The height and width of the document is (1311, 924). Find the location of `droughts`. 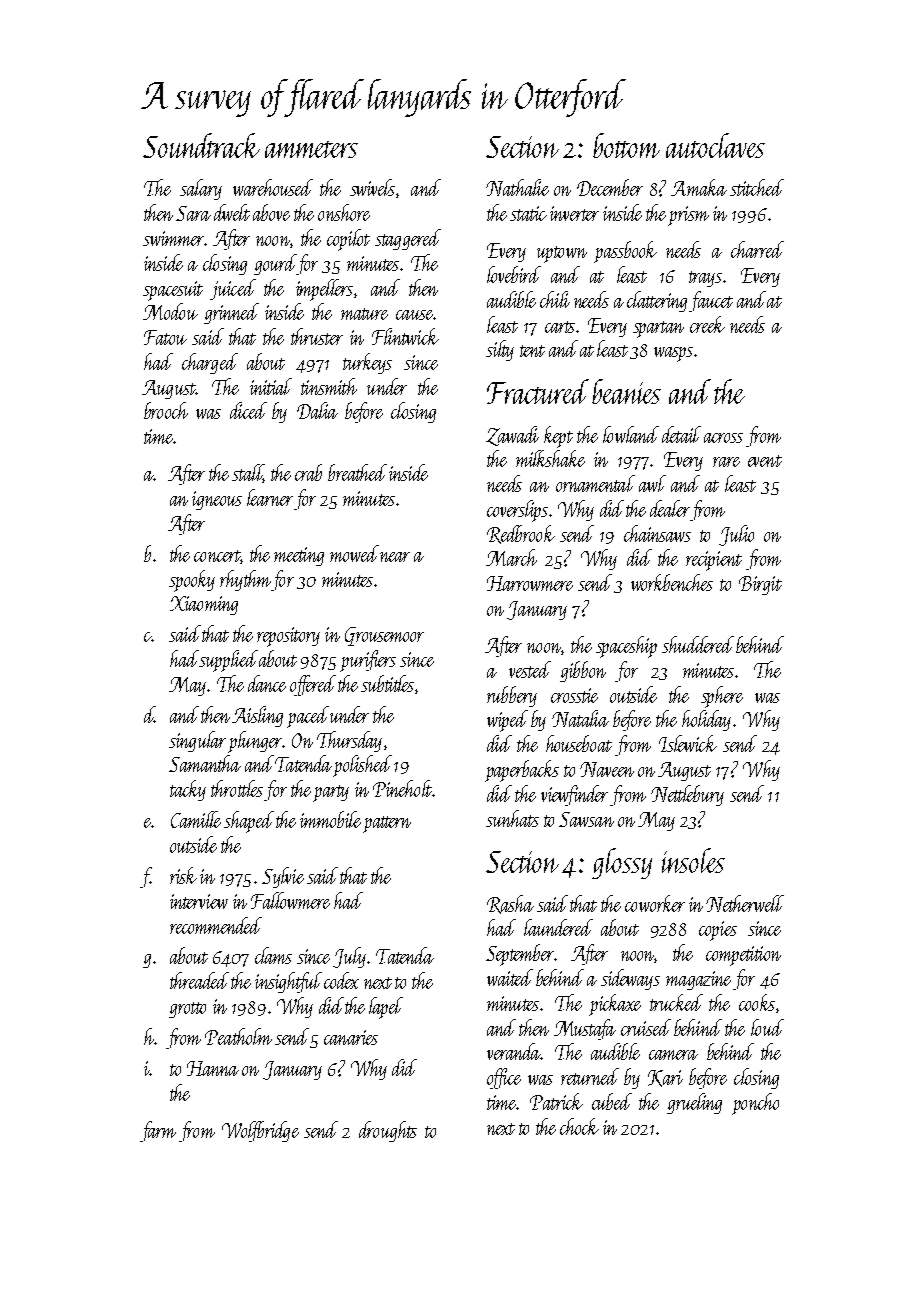

droughts is located at coordinates (388, 1131).
